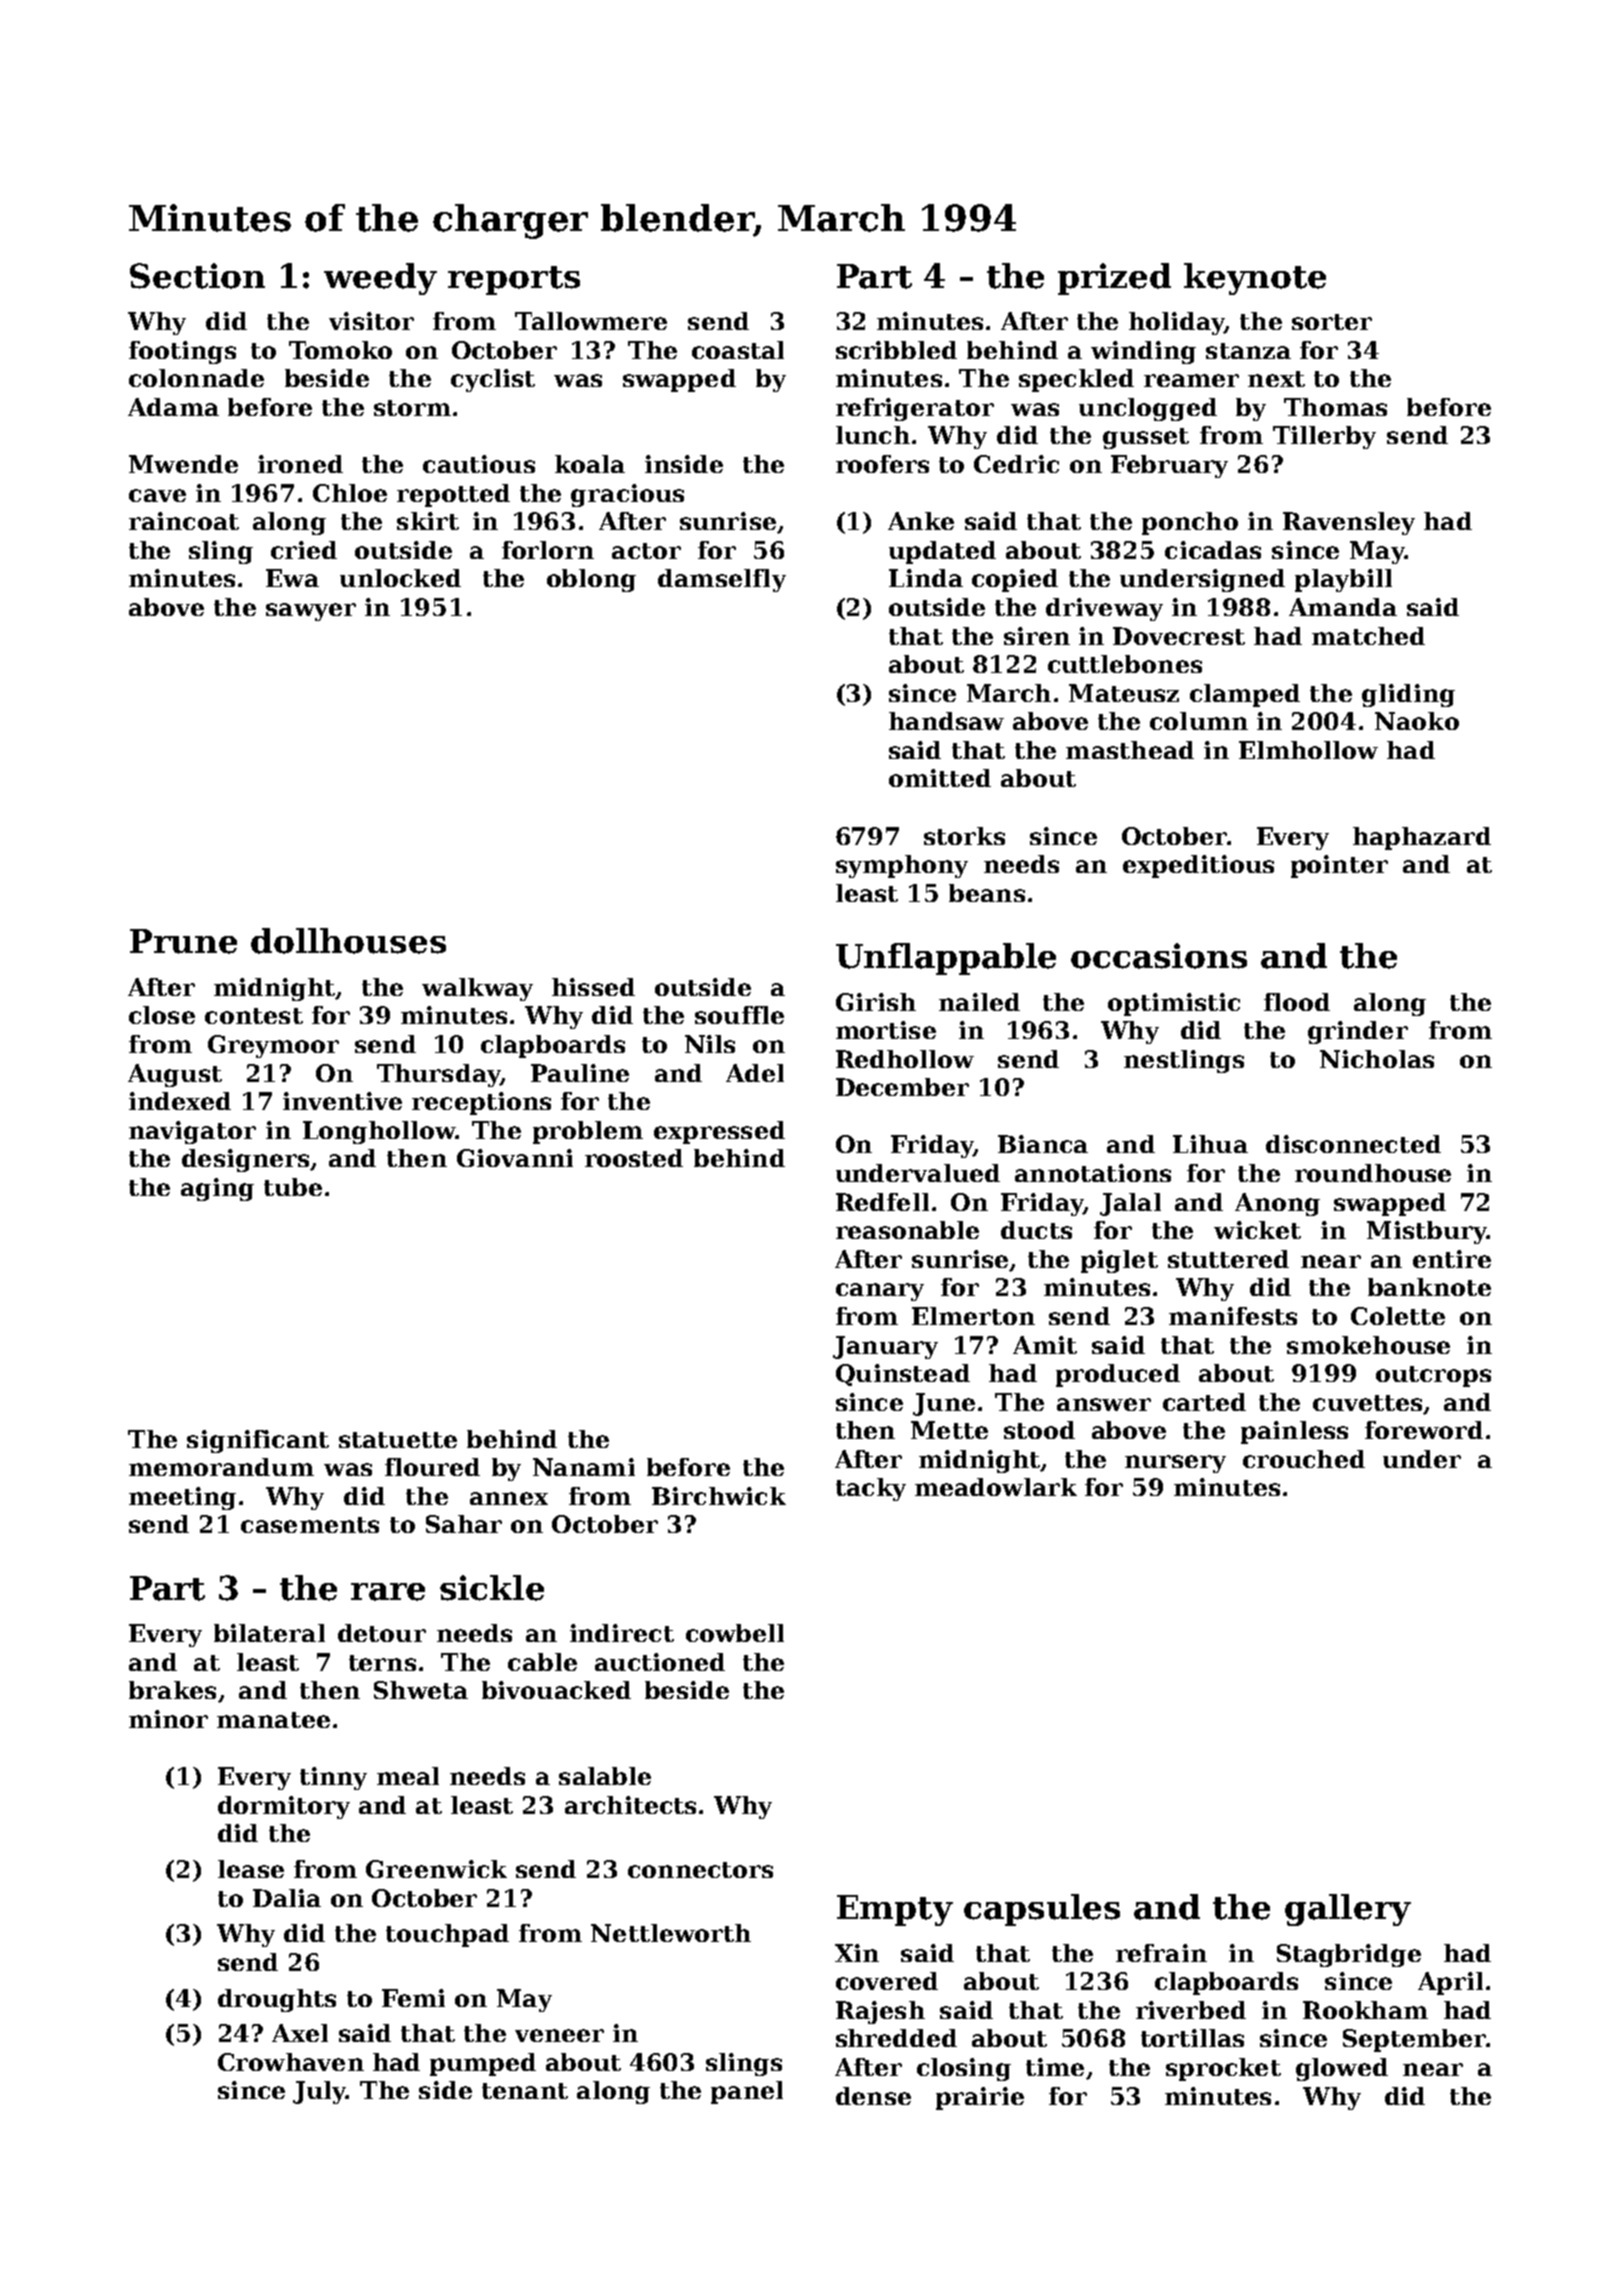 The height and width of the document is (2292, 1620). I want to click on weedy, so click(380, 279).
